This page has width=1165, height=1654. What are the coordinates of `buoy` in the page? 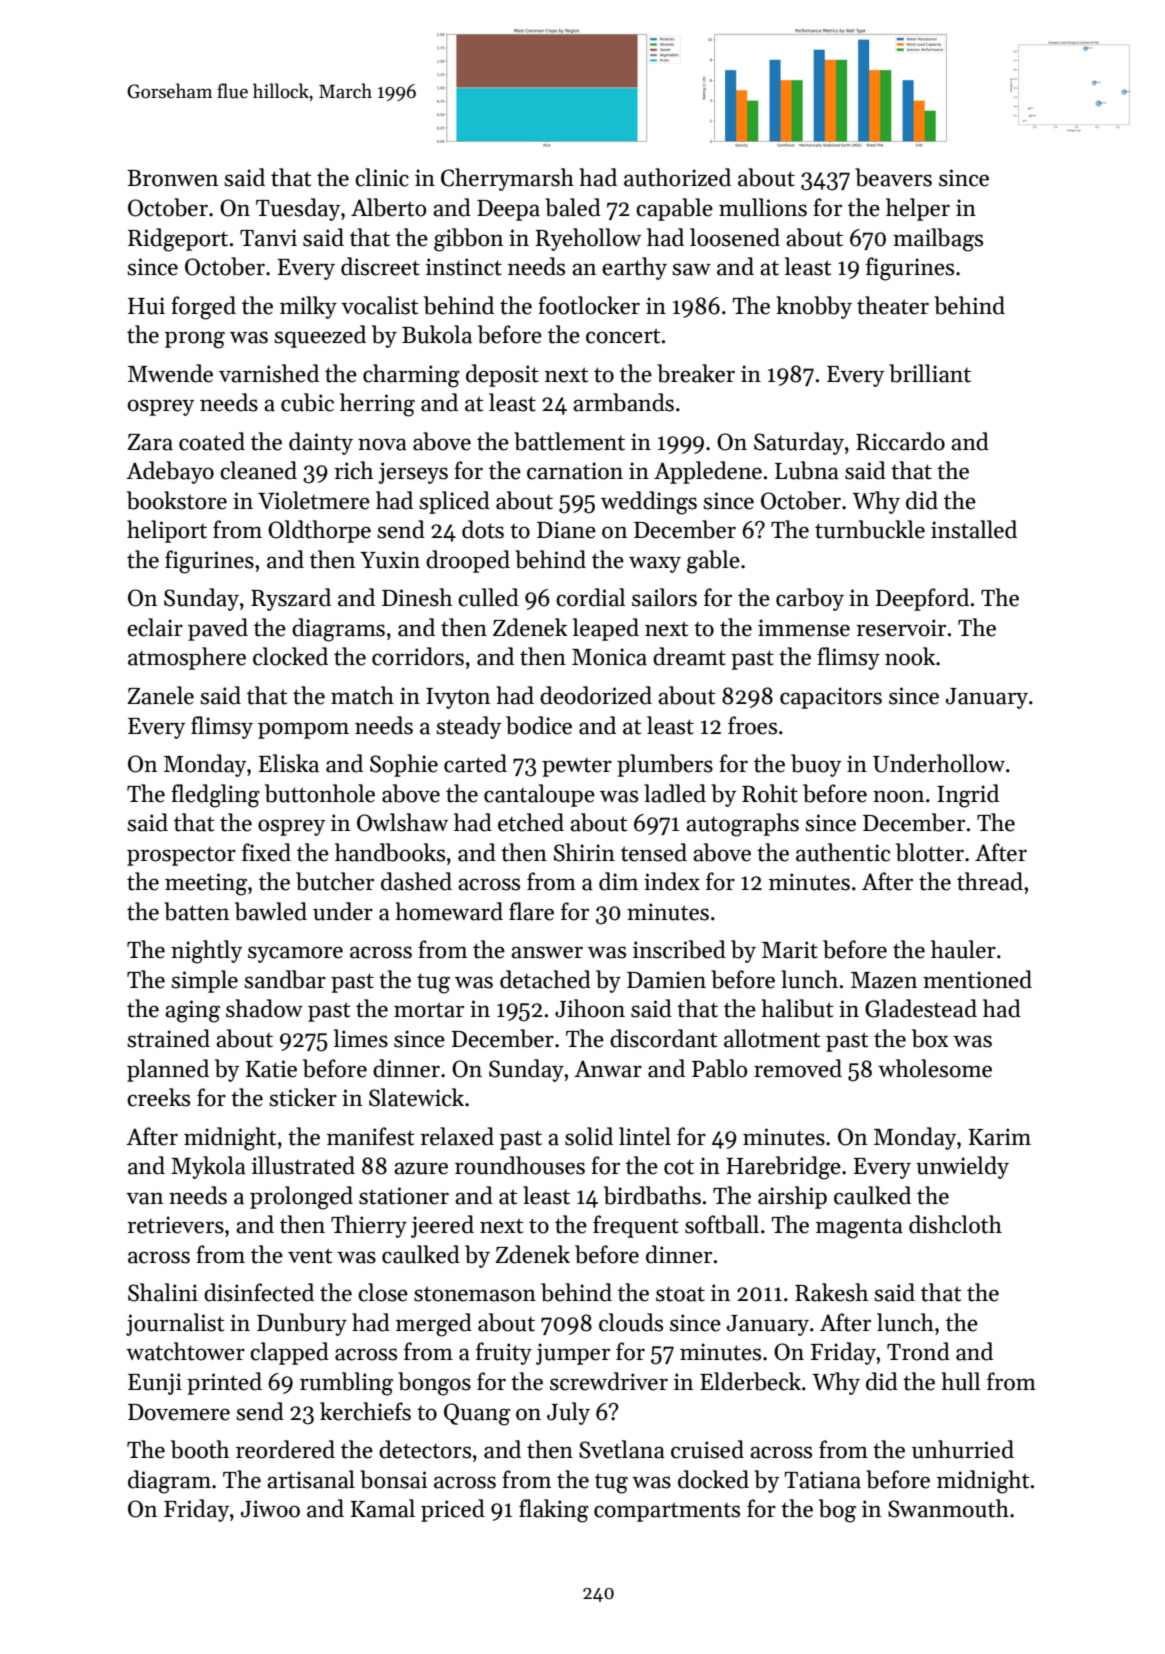 It's located at (816, 765).
